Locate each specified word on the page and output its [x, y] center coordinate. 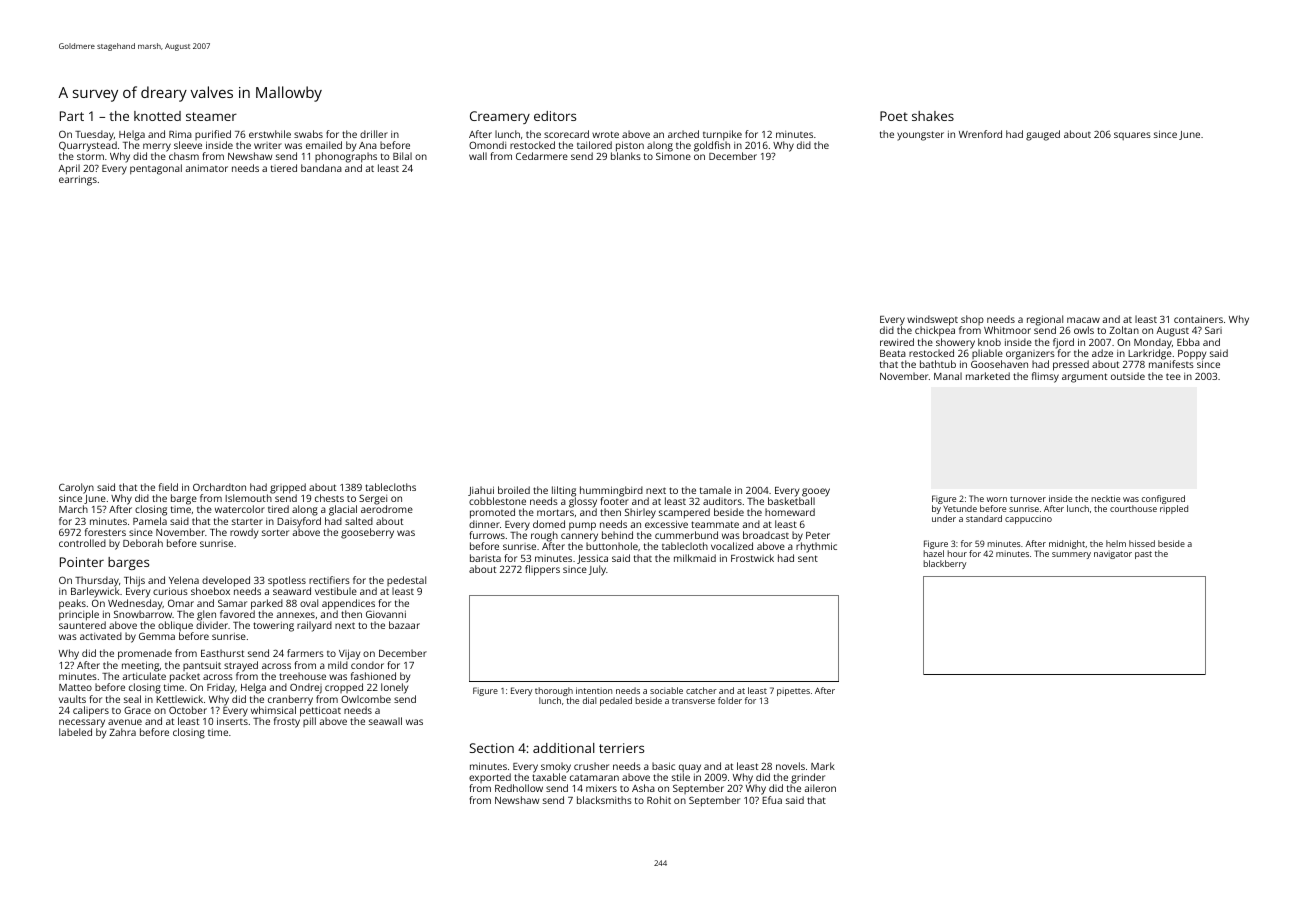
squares [1132, 136]
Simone [673, 156]
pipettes [793, 692]
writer [268, 145]
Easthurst [222, 653]
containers [1198, 319]
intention [594, 690]
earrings [78, 181]
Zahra [122, 732]
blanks [626, 156]
